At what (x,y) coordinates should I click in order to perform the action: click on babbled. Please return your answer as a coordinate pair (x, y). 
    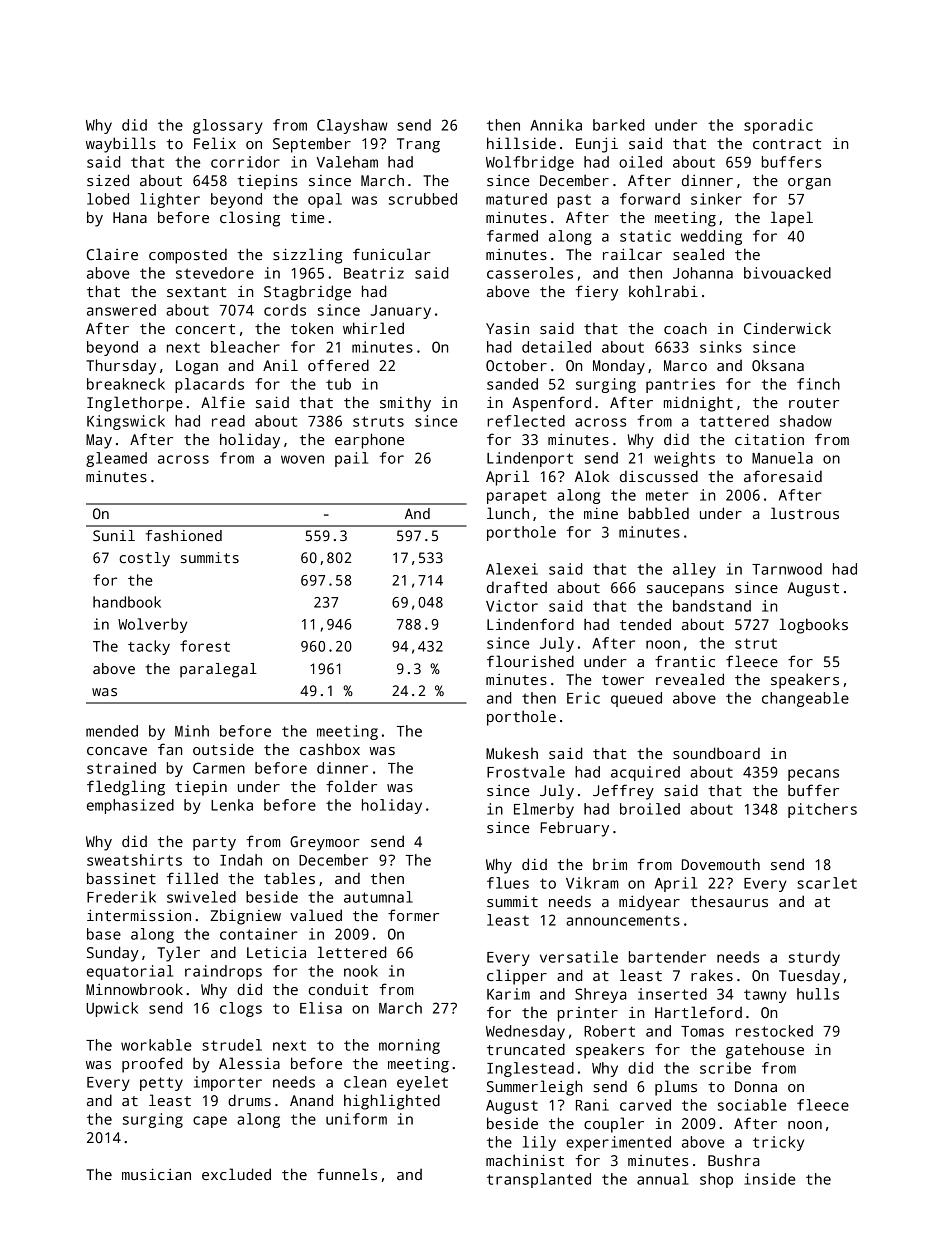
    Looking at the image, I should click on (659, 513).
